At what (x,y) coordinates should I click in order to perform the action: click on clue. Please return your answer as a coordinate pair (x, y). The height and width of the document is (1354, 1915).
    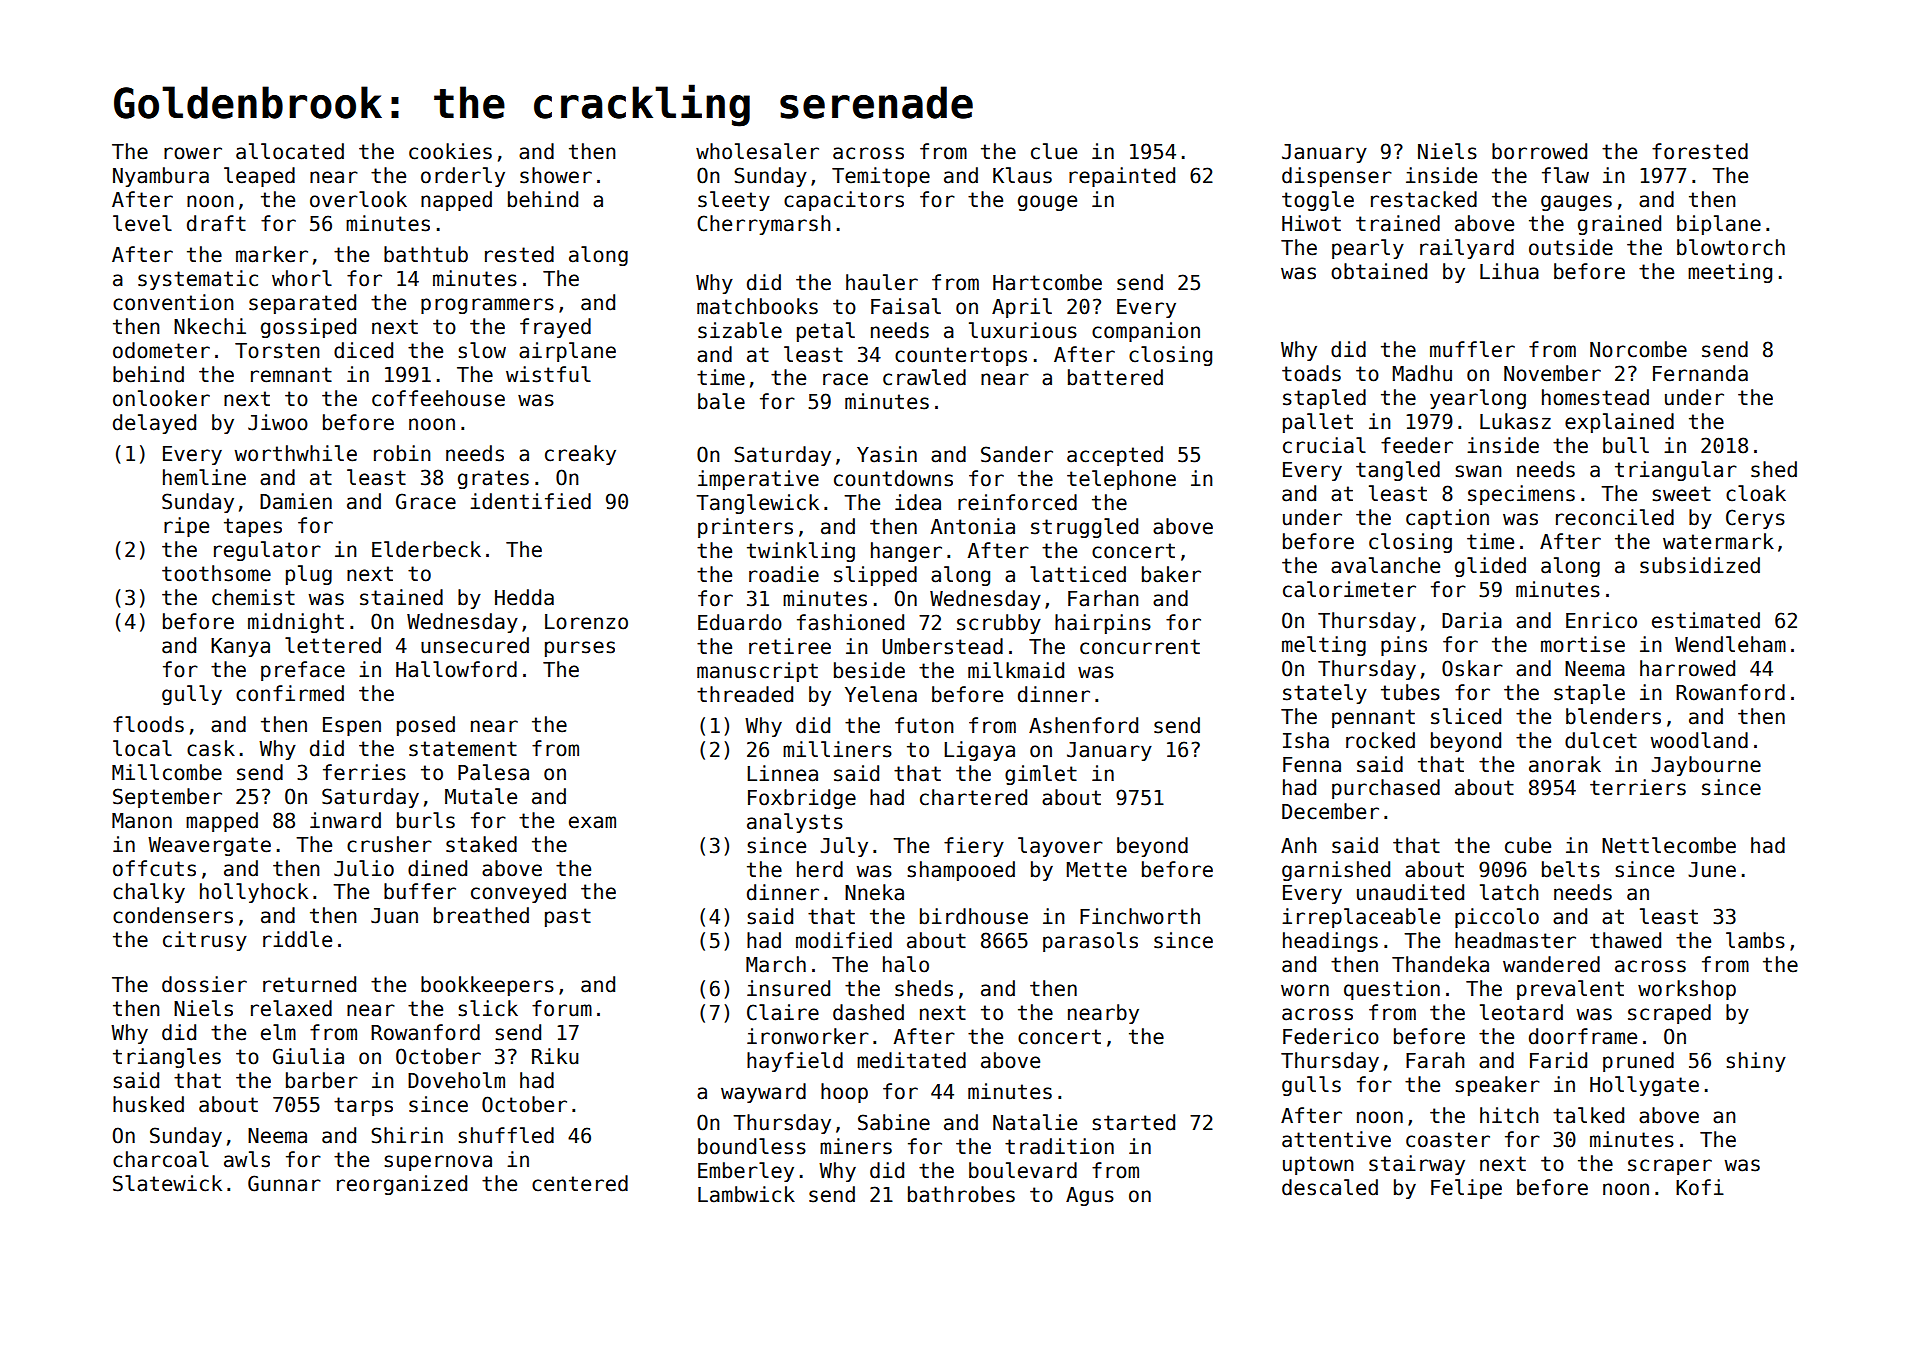
    Looking at the image, I should click on (1054, 151).
